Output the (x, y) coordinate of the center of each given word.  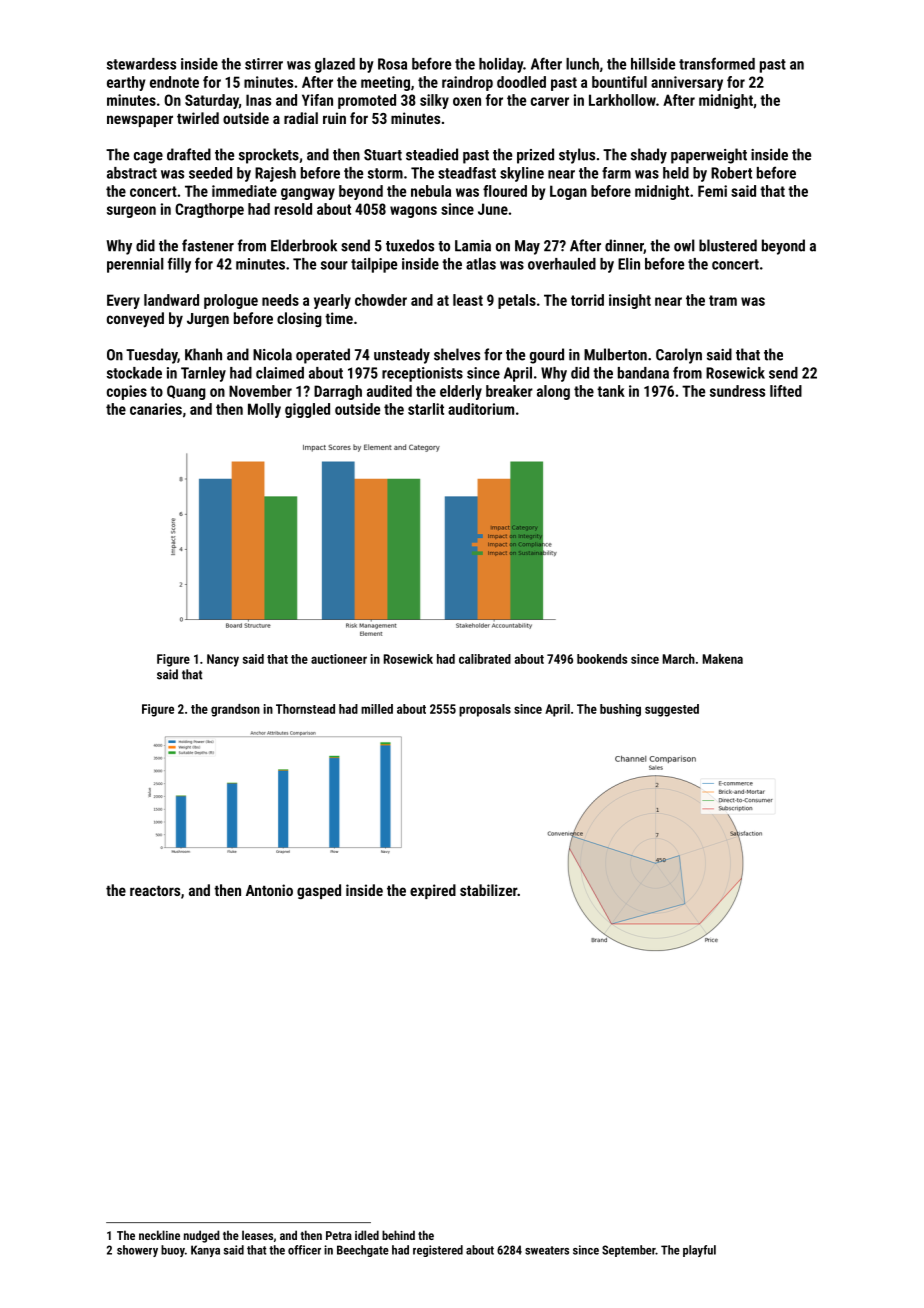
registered (438, 1251)
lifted (786, 391)
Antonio (269, 890)
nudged (202, 1236)
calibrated (485, 659)
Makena (723, 659)
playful (699, 1251)
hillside (653, 64)
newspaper (140, 121)
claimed (280, 373)
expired (433, 891)
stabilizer (488, 890)
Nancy (223, 660)
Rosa (392, 64)
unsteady (402, 356)
